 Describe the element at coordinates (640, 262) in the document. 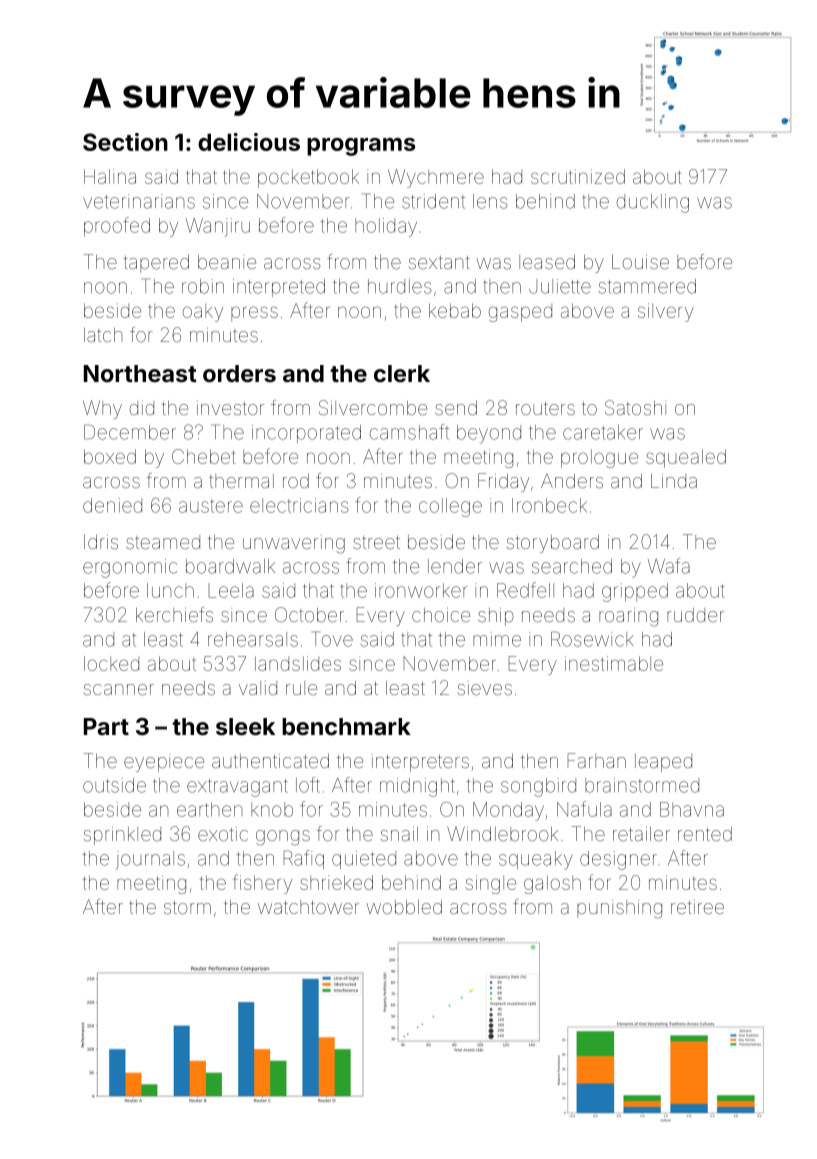

I see `Louise` at that location.
